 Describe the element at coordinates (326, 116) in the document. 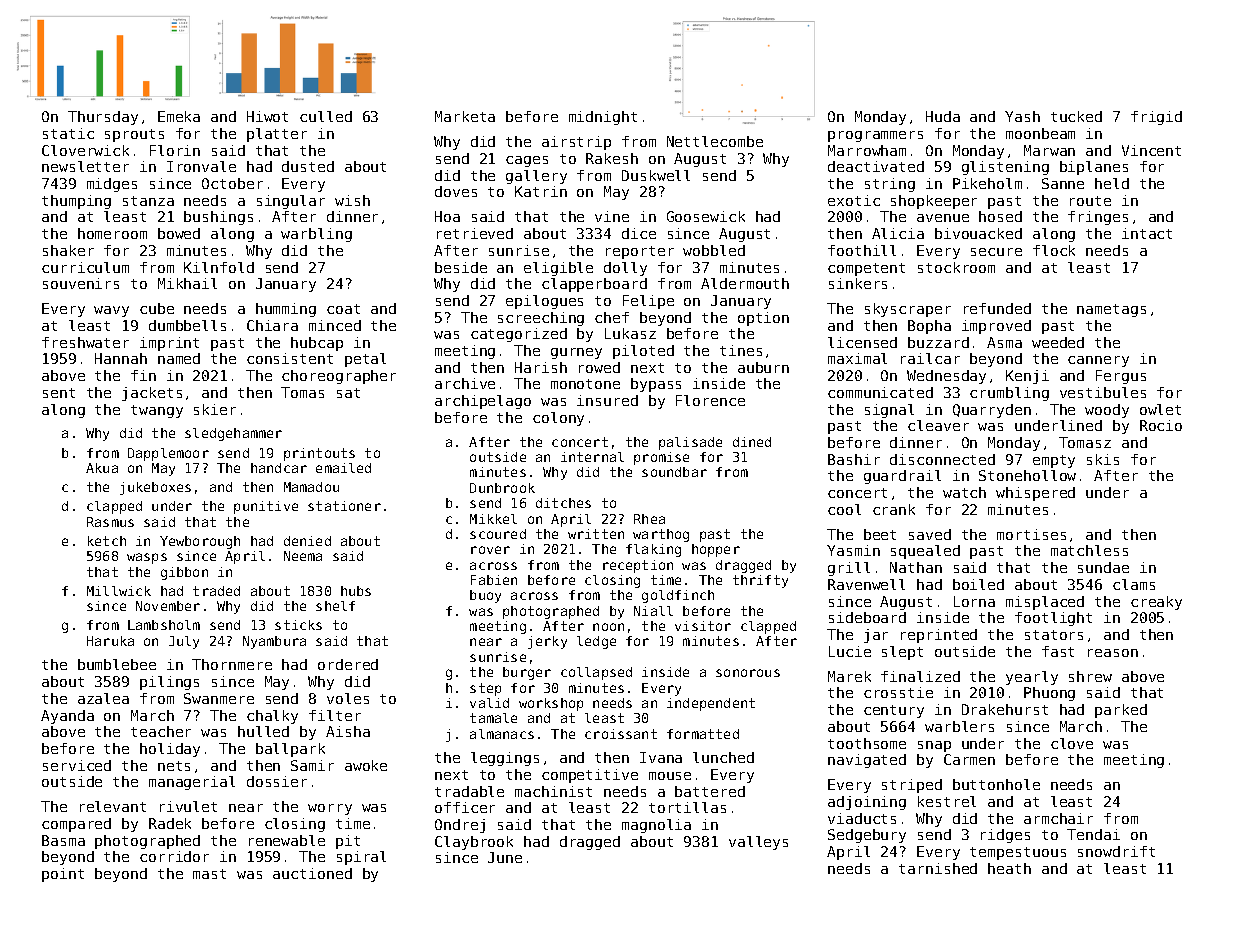

I see `culled` at that location.
